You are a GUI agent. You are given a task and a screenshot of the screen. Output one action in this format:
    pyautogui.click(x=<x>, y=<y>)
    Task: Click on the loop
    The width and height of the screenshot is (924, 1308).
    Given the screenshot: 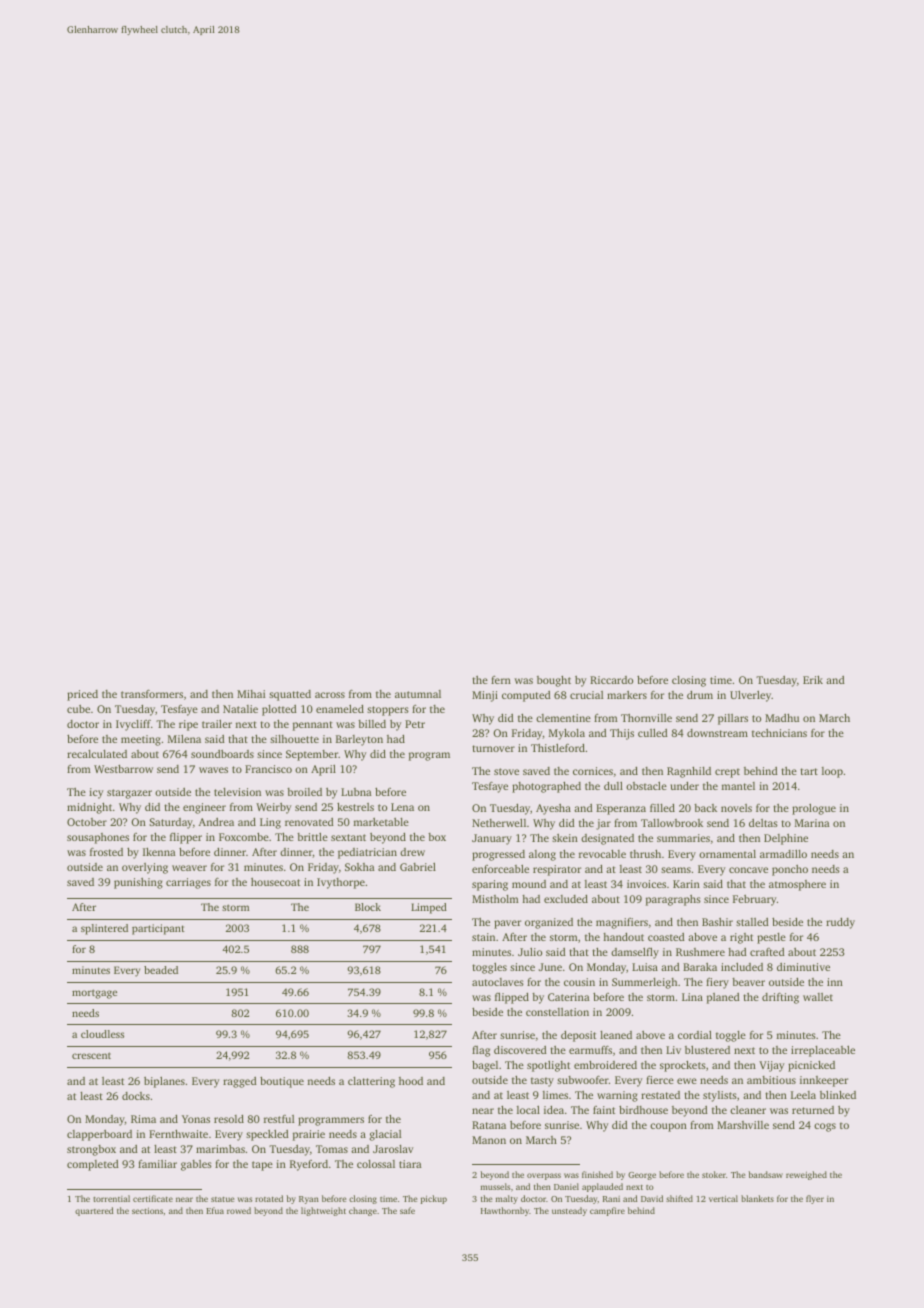 What is the action you would take?
    pyautogui.click(x=832, y=772)
